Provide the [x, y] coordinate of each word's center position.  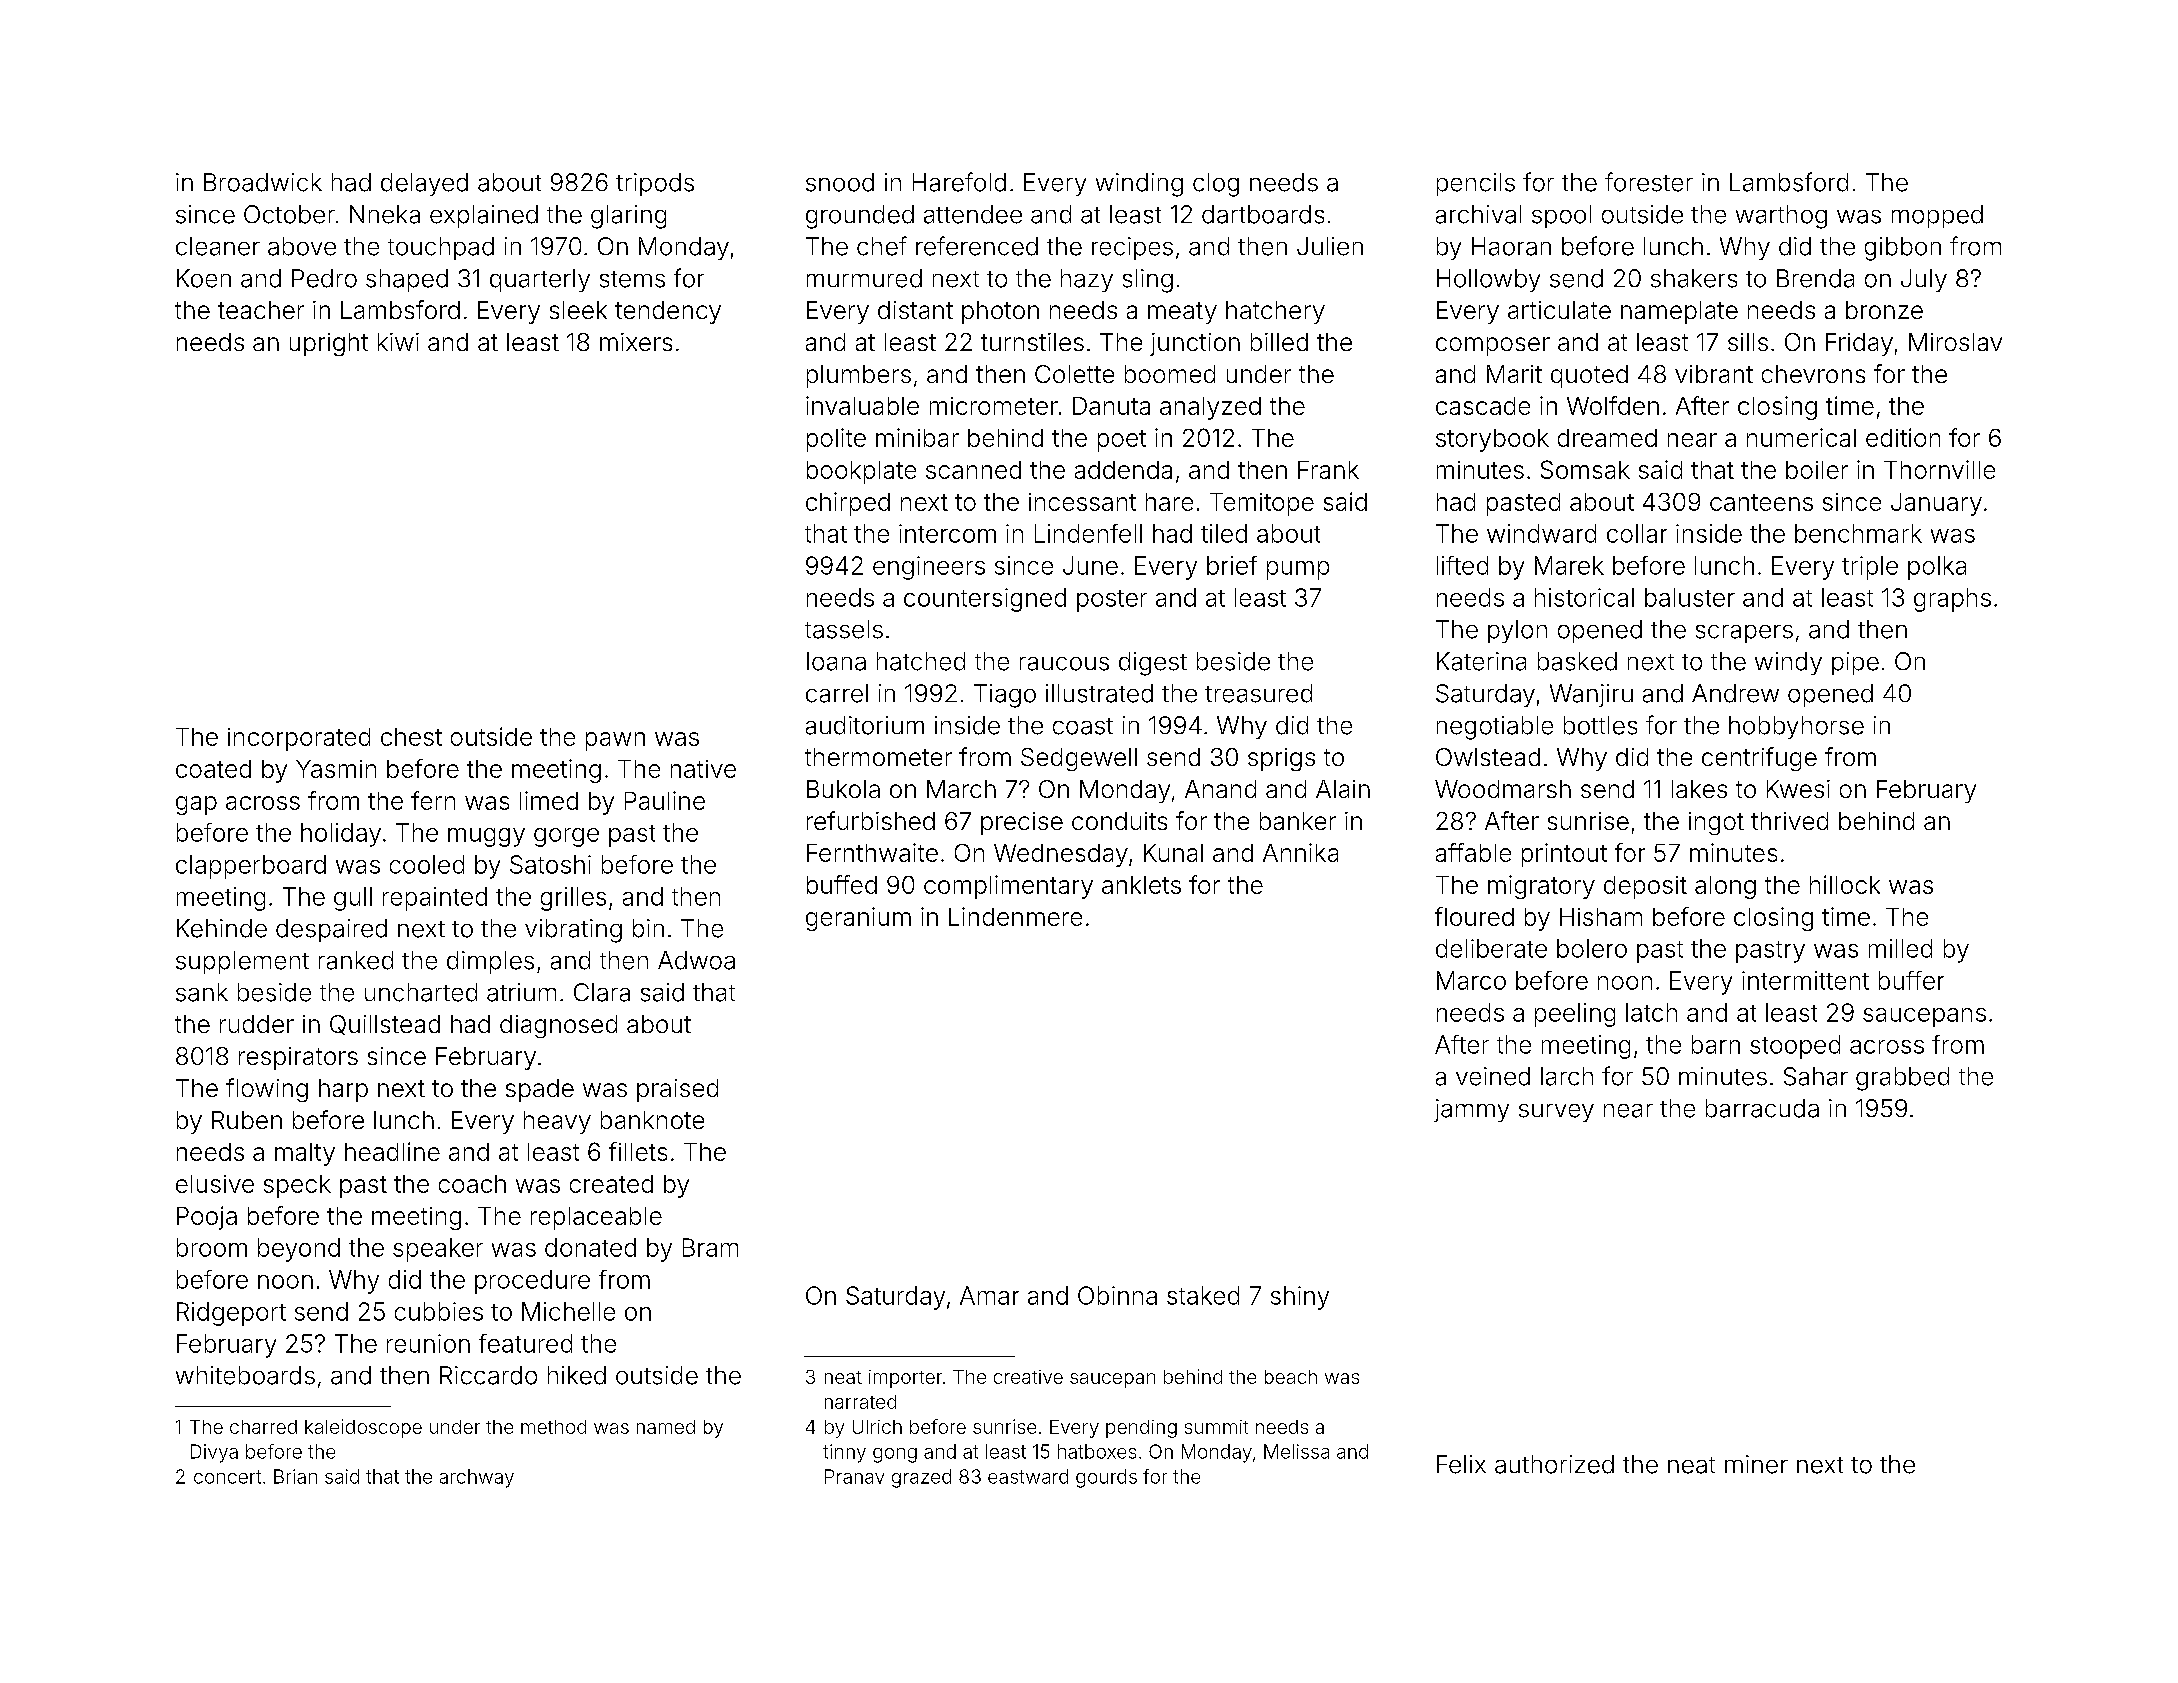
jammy [1471, 1110]
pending [1141, 1429]
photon [1000, 312]
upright [329, 344]
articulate [1559, 310]
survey [1556, 1113]
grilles [573, 899]
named [666, 1427]
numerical [1801, 437]
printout [1564, 855]
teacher [261, 310]
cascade [1483, 406]
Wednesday [1061, 855]
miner [1756, 1464]
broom [212, 1247]
